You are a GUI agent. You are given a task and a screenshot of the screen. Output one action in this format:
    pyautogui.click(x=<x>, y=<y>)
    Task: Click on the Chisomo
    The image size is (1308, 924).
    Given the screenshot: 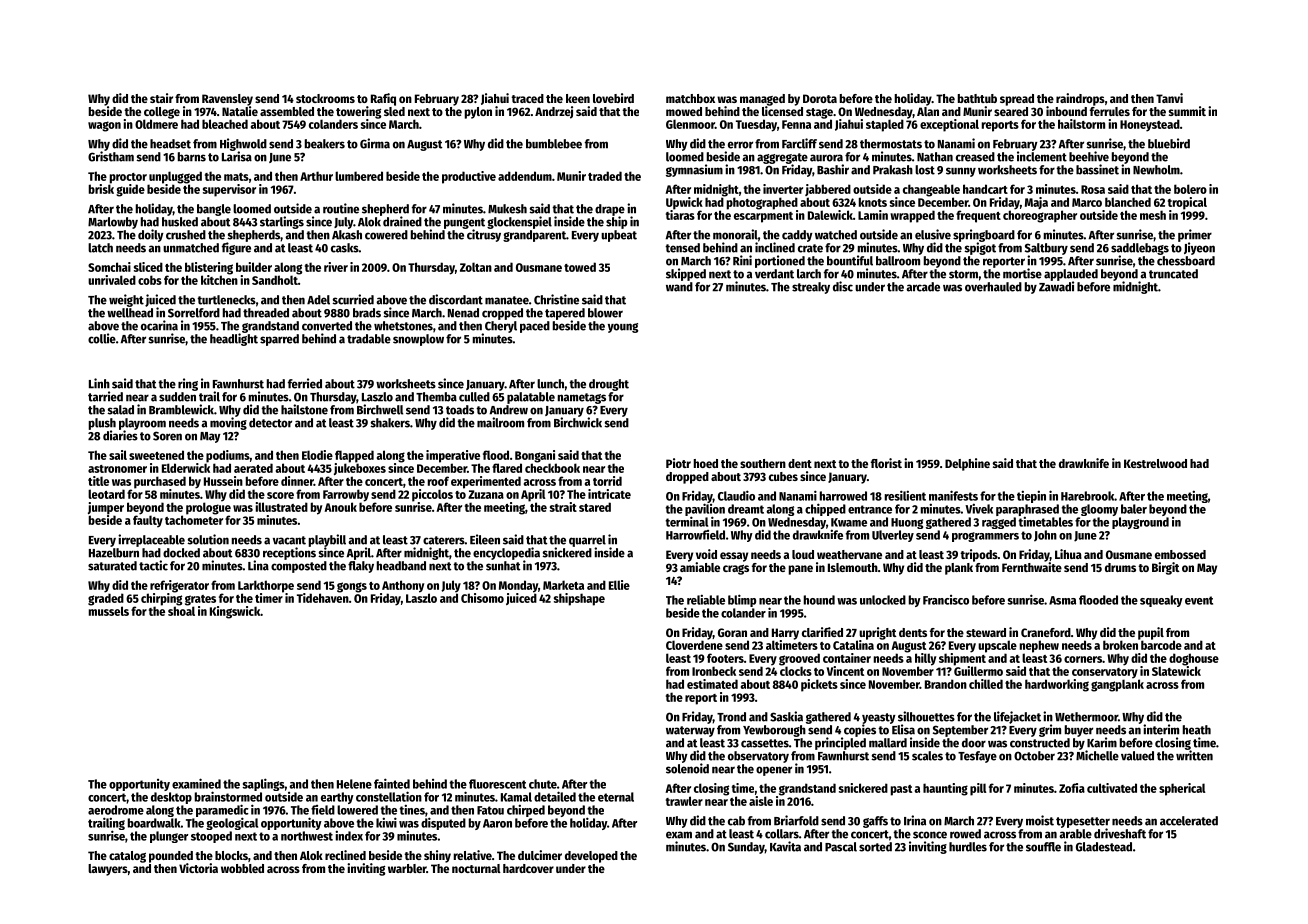 What is the action you would take?
    pyautogui.click(x=482, y=598)
